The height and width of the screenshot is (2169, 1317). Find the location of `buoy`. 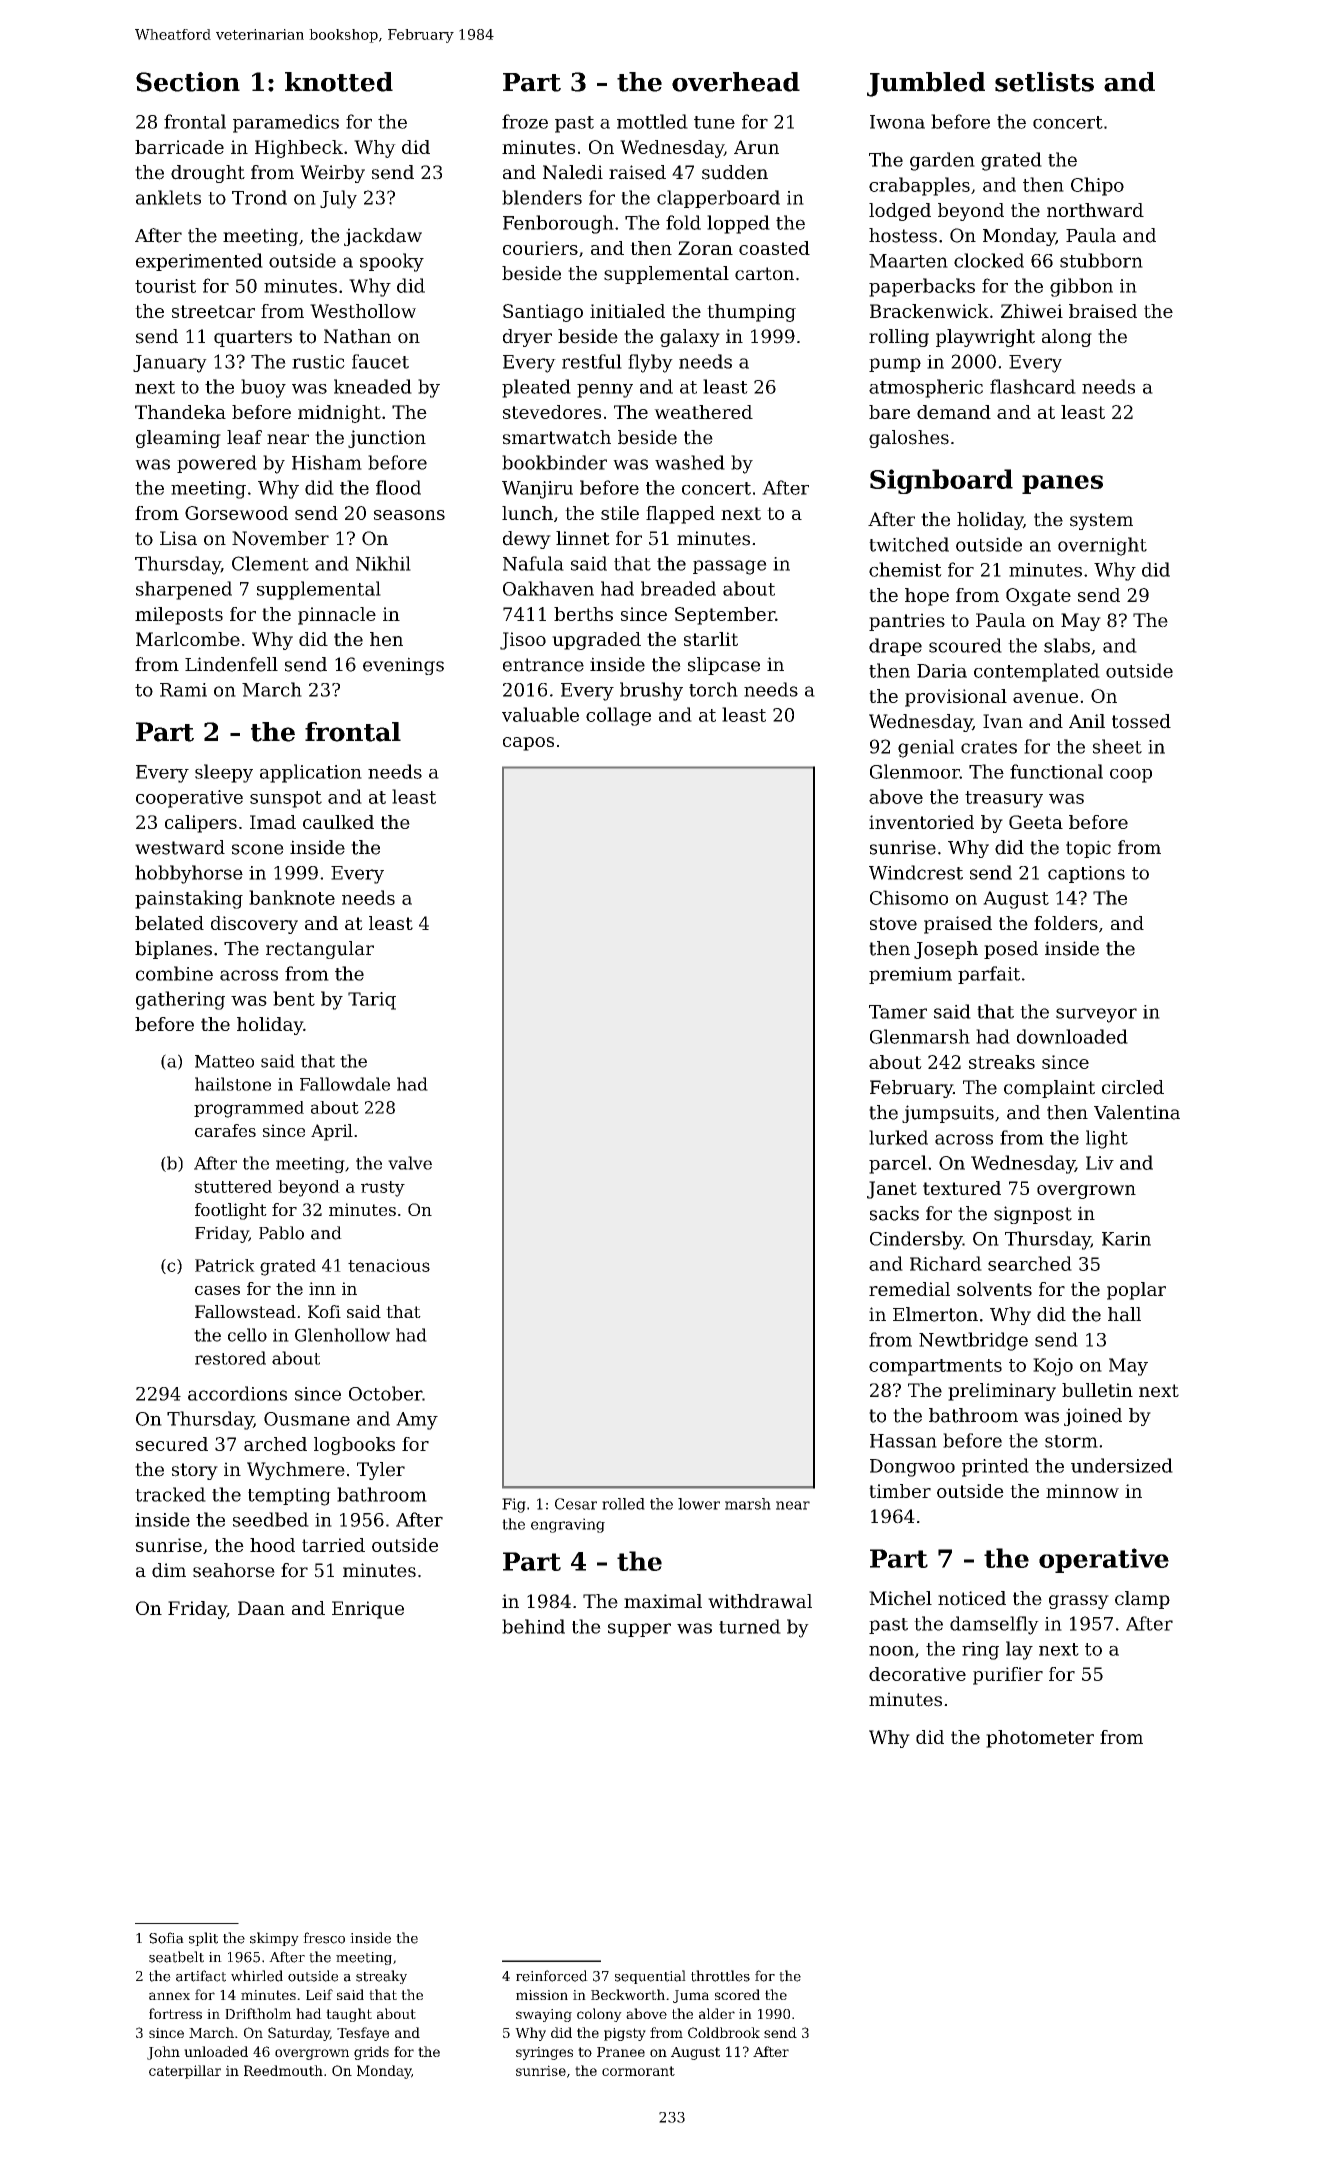

buoy is located at coordinates (263, 388).
